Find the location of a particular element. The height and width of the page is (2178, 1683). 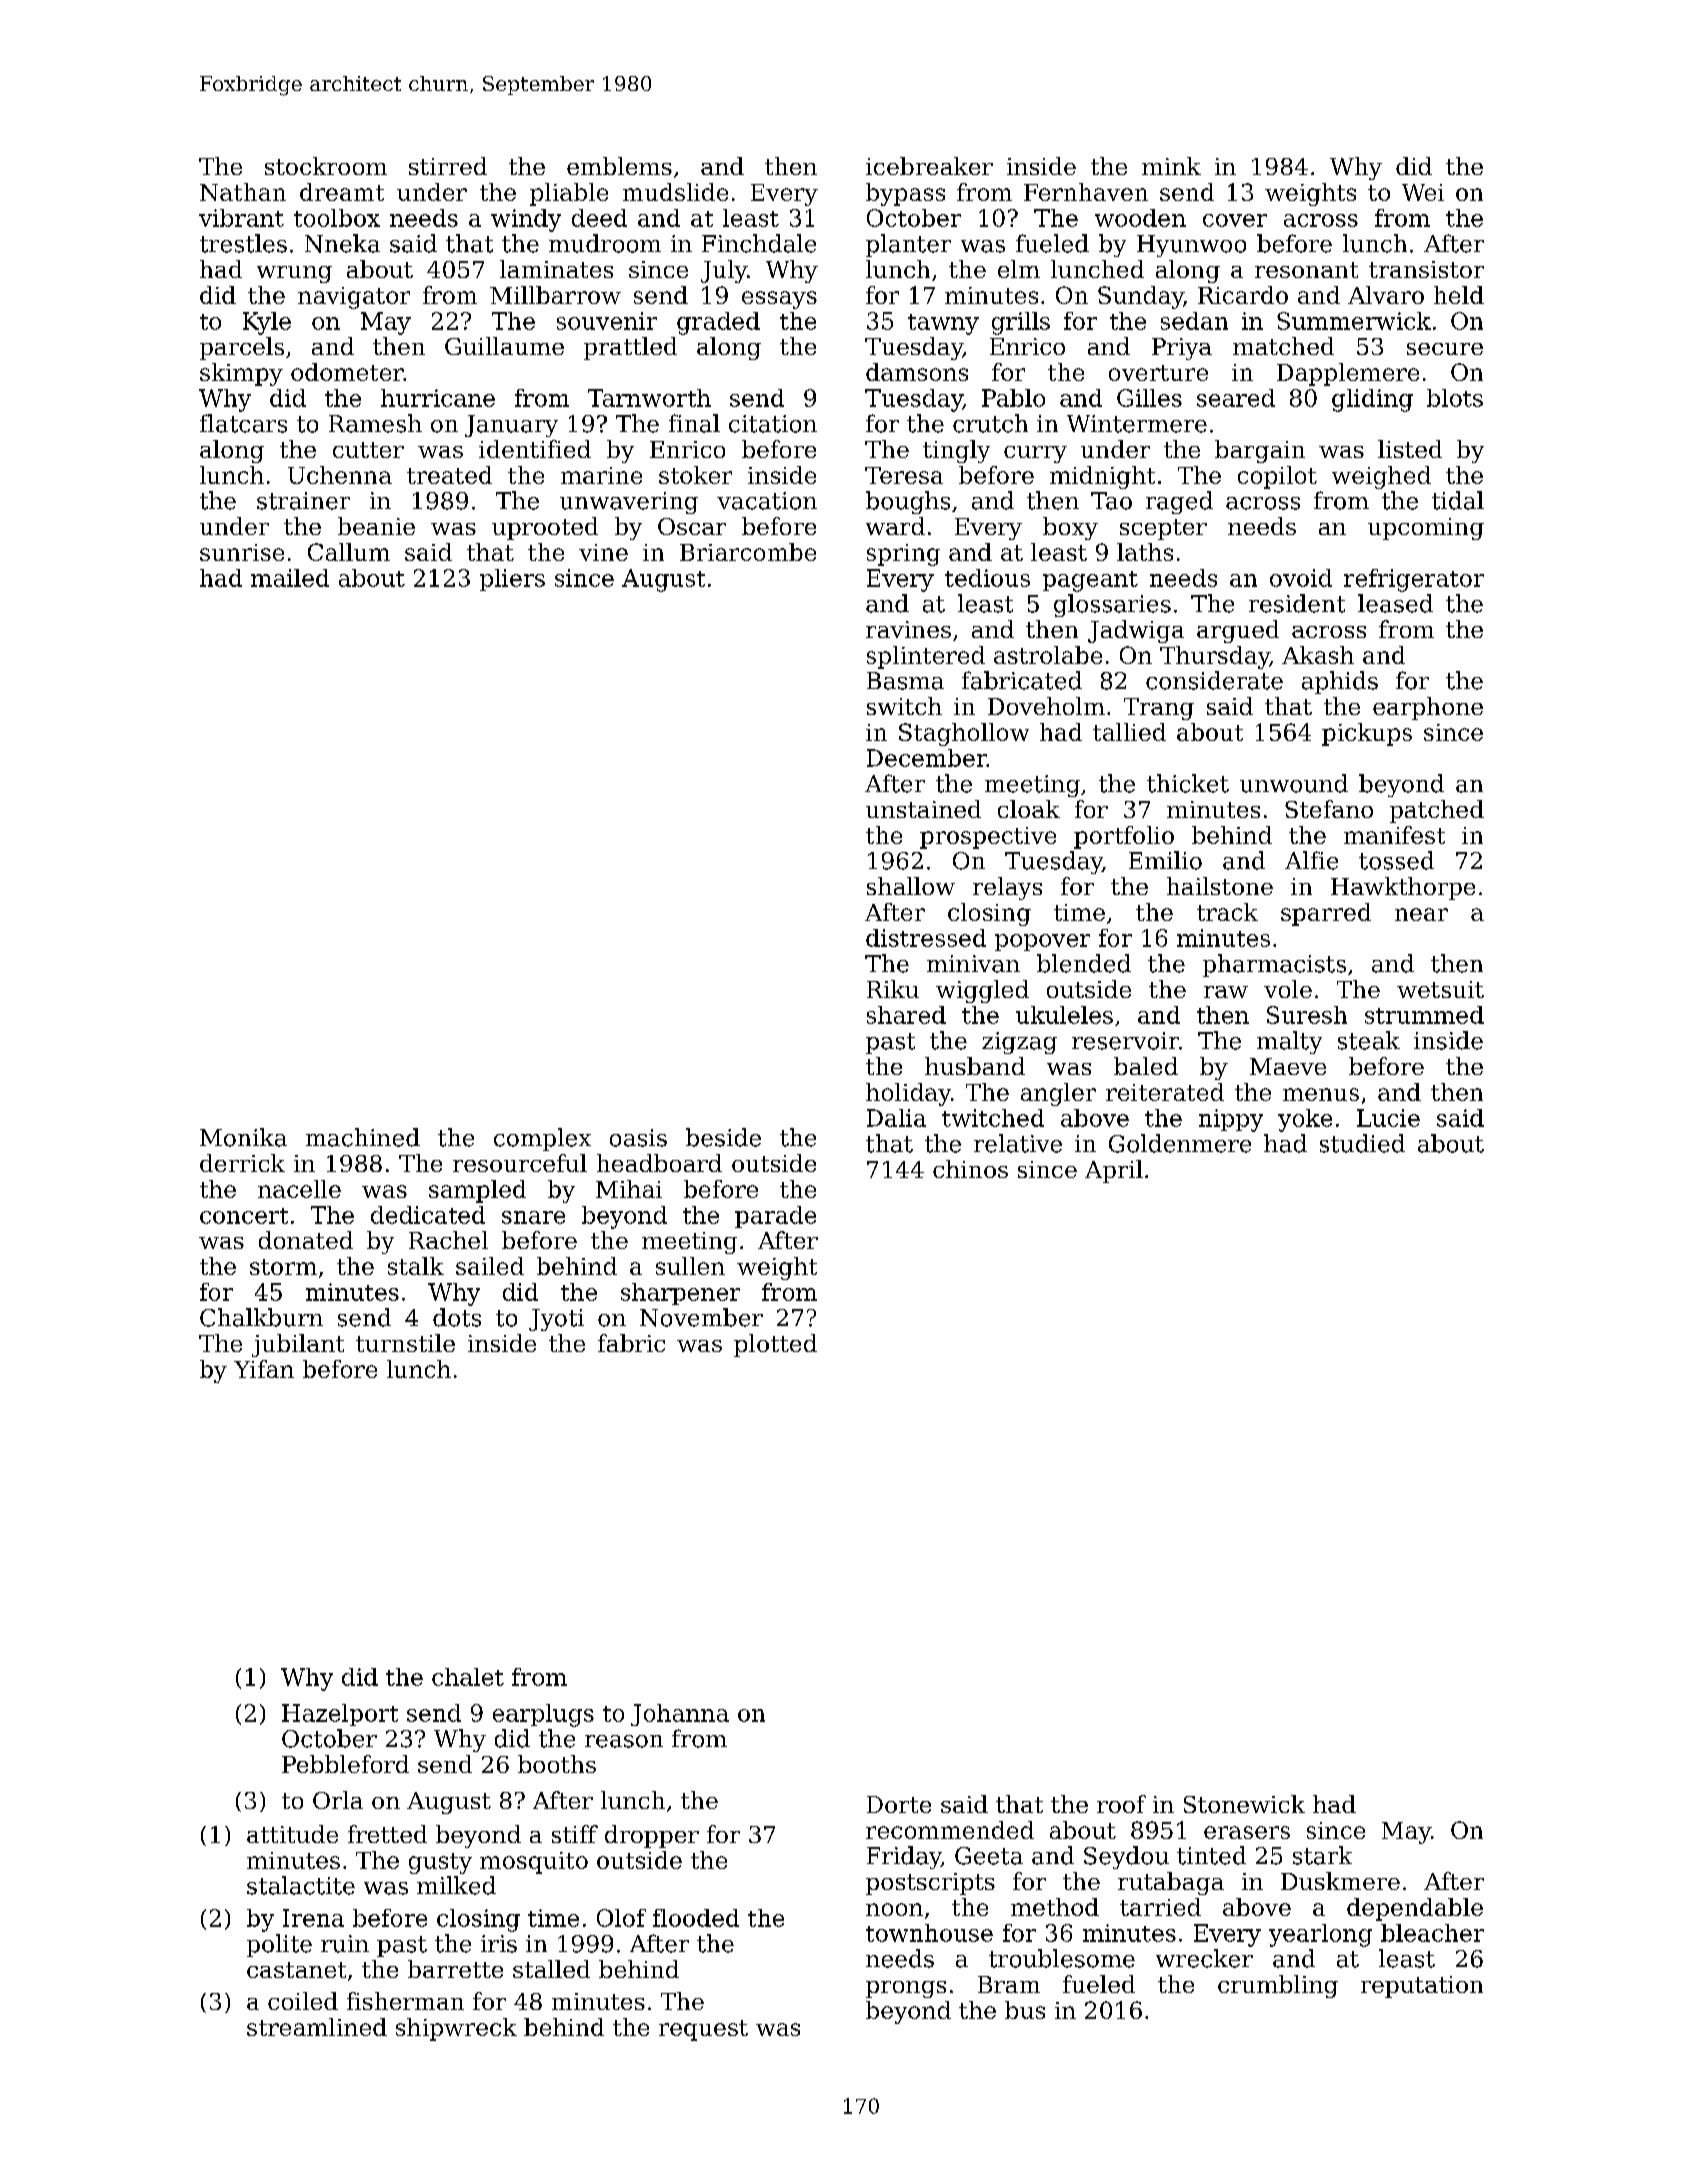

stockroom is located at coordinates (326, 166).
